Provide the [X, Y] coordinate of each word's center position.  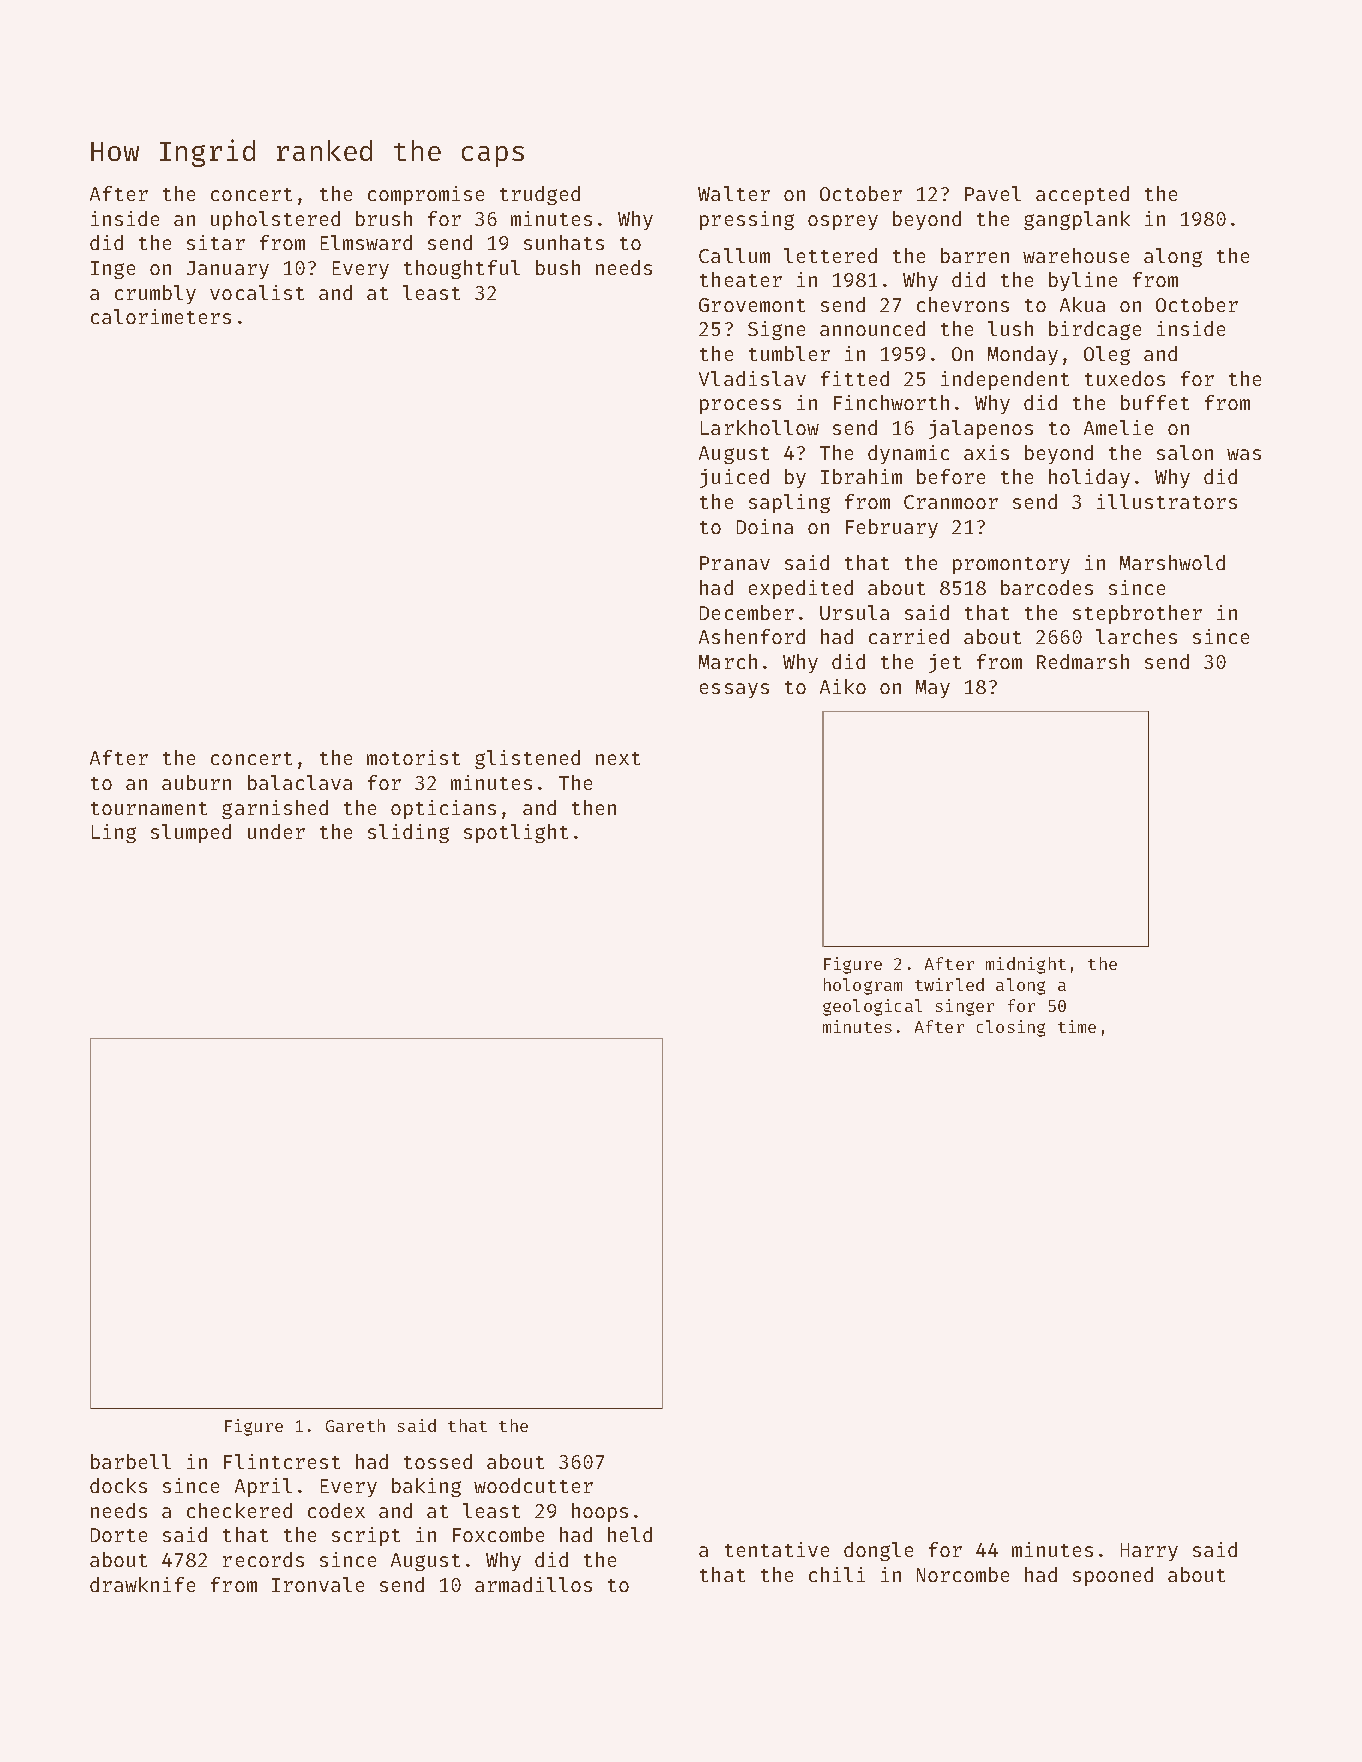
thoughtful [462, 269]
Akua [1082, 304]
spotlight [516, 833]
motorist [413, 757]
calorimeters [161, 316]
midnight [1026, 965]
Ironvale [318, 1584]
